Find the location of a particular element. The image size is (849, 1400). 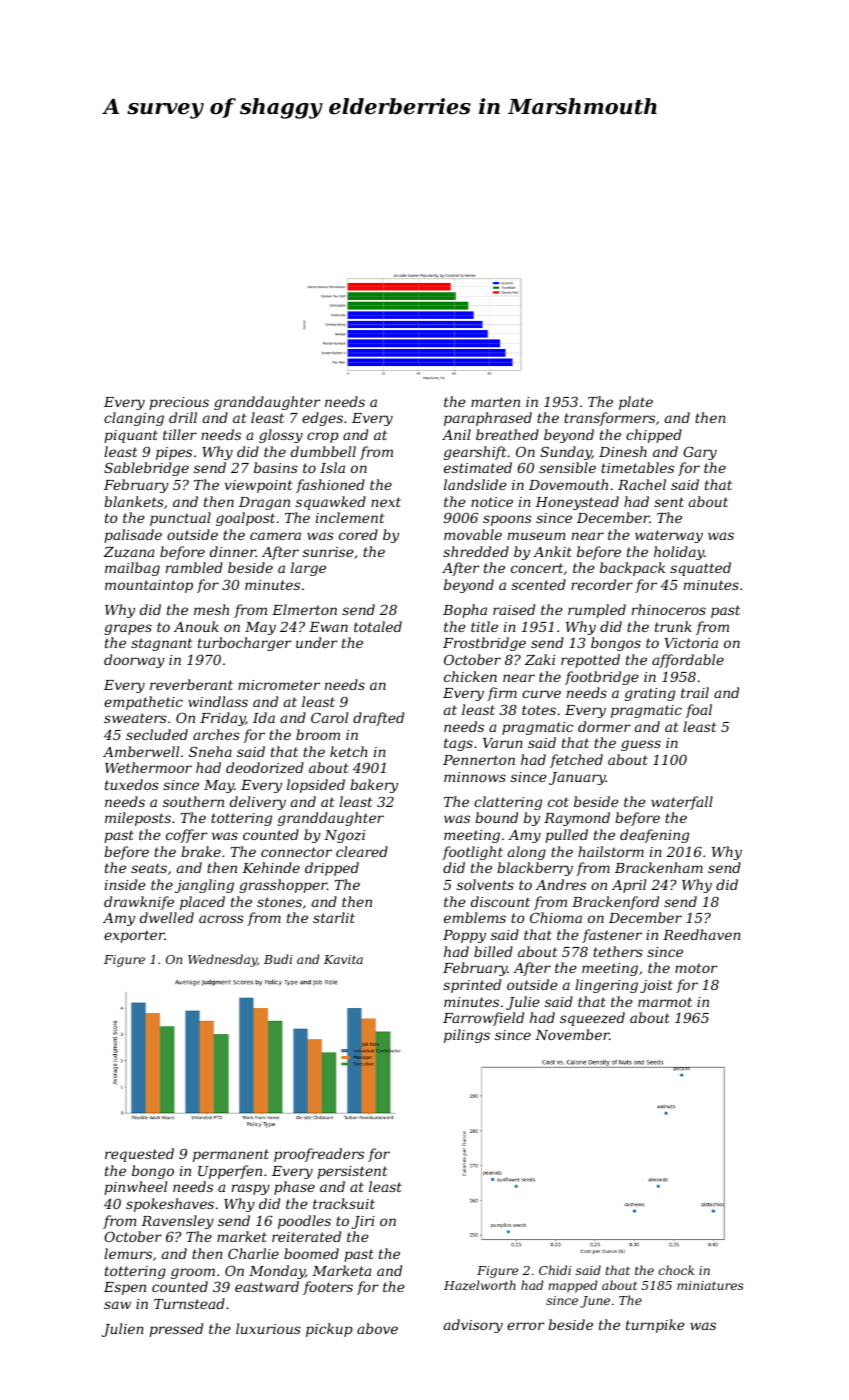

grating is located at coordinates (650, 694).
